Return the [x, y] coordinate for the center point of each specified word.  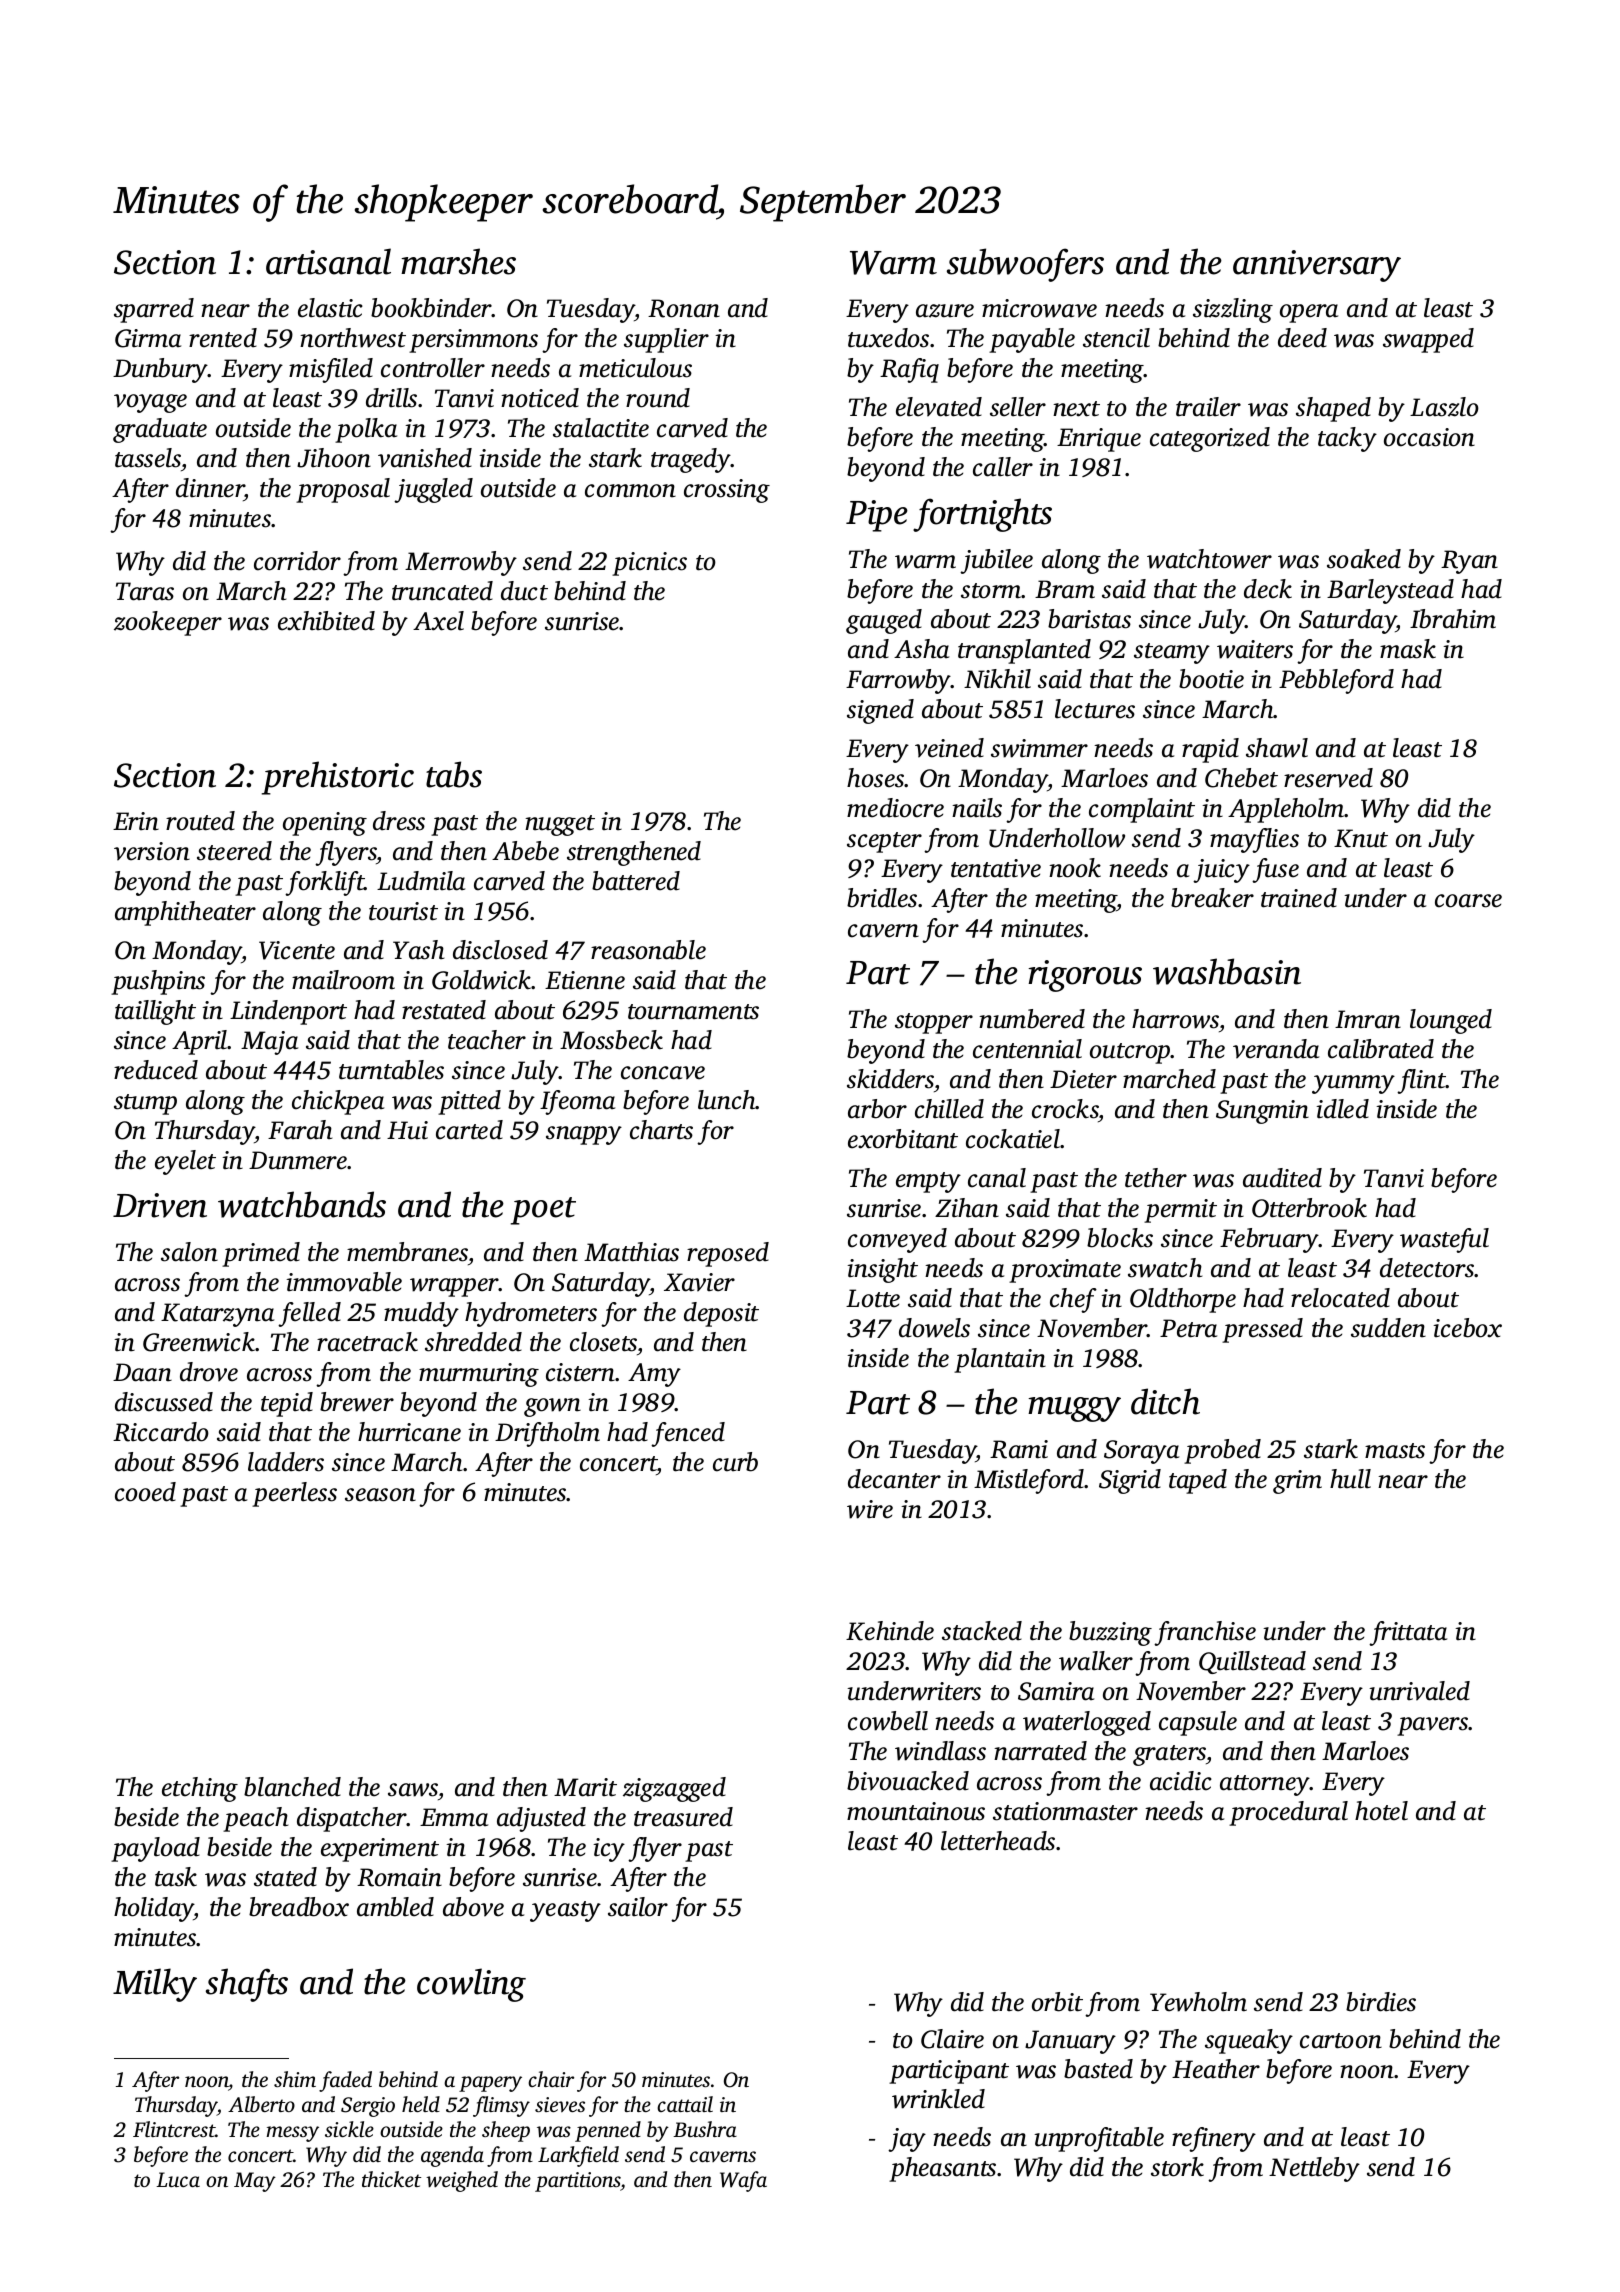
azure [945, 311]
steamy [1172, 653]
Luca [178, 2179]
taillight [155, 1012]
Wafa [743, 2181]
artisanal [328, 261]
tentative [996, 868]
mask [1408, 649]
